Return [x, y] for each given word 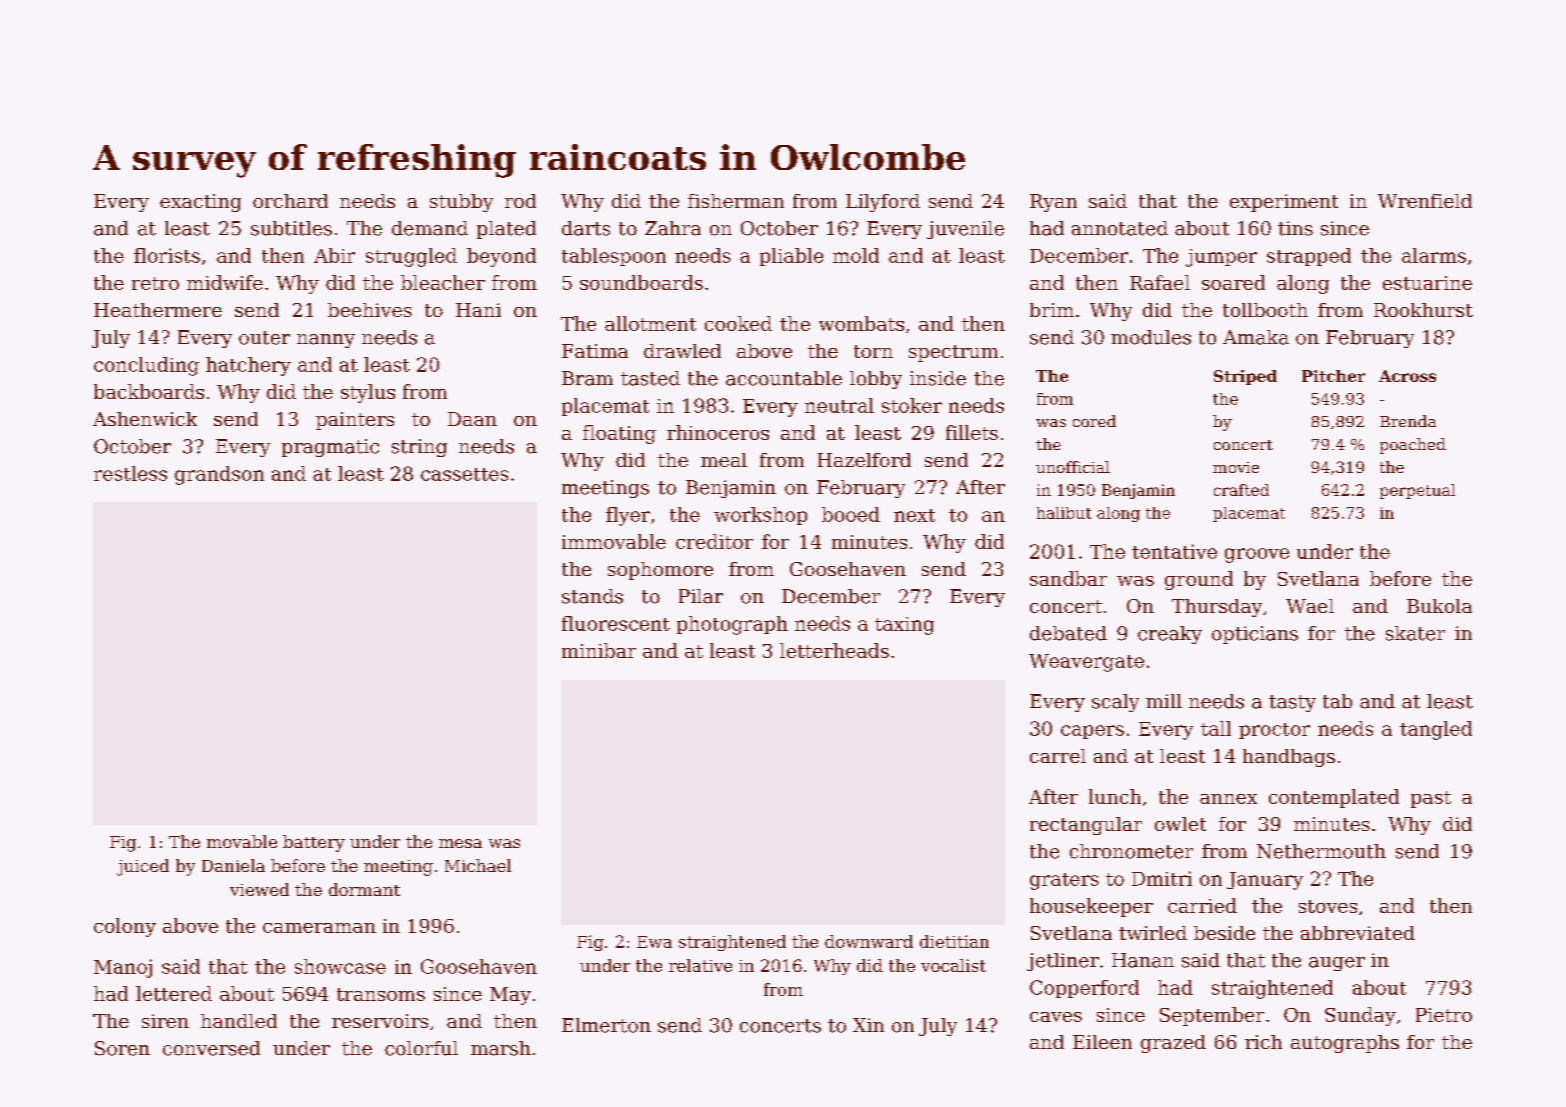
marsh [501, 1048]
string [419, 448]
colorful [421, 1048]
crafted [1241, 490]
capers [1092, 732]
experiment [1284, 203]
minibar [599, 650]
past [1431, 799]
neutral [839, 405]
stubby [461, 203]
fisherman [736, 201]
